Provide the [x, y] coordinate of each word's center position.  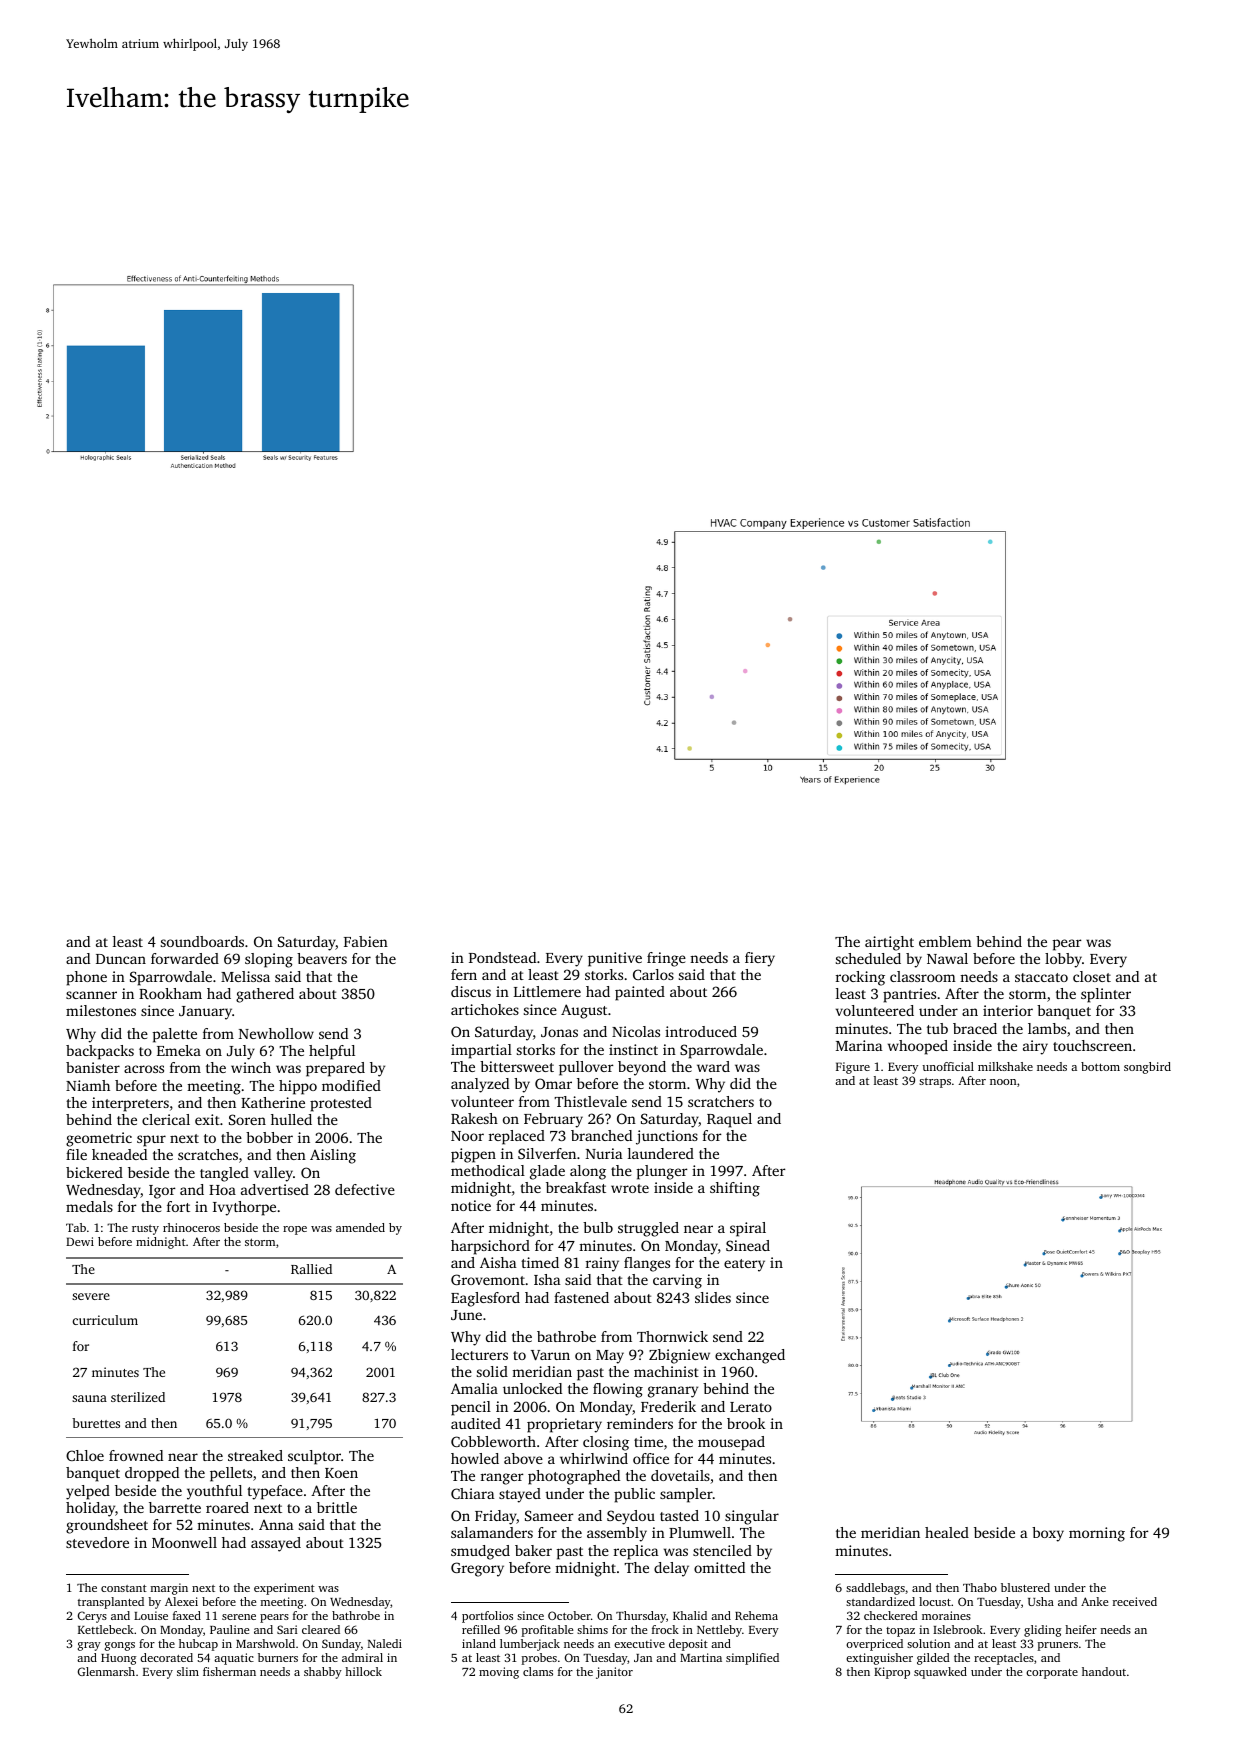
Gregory [477, 1569]
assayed [276, 1544]
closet [1092, 976]
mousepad [731, 1443]
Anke [1094, 1601]
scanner [91, 995]
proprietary [564, 1425]
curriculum [105, 1320]
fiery [760, 959]
